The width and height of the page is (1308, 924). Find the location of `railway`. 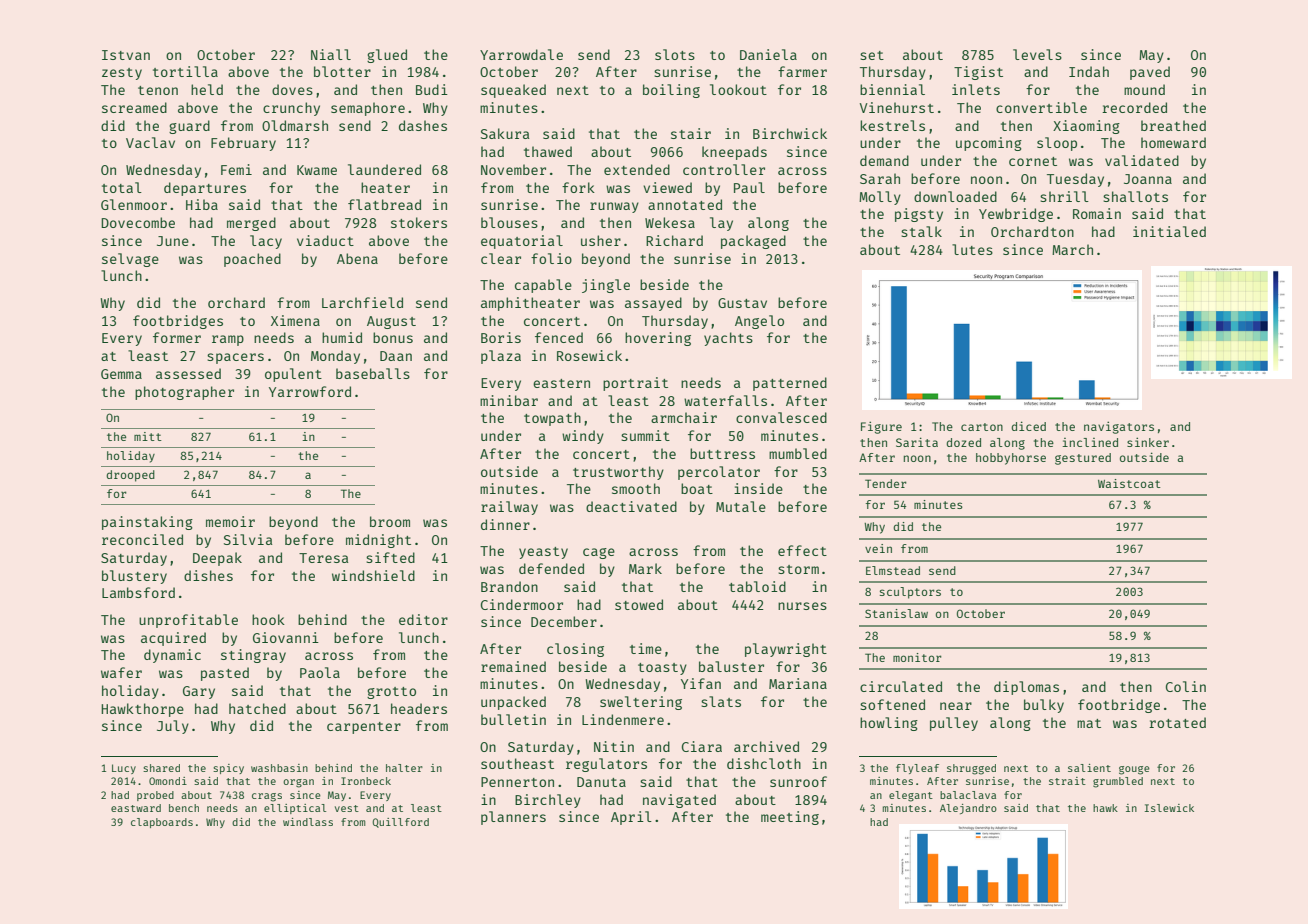

railway is located at coordinates (509, 508).
